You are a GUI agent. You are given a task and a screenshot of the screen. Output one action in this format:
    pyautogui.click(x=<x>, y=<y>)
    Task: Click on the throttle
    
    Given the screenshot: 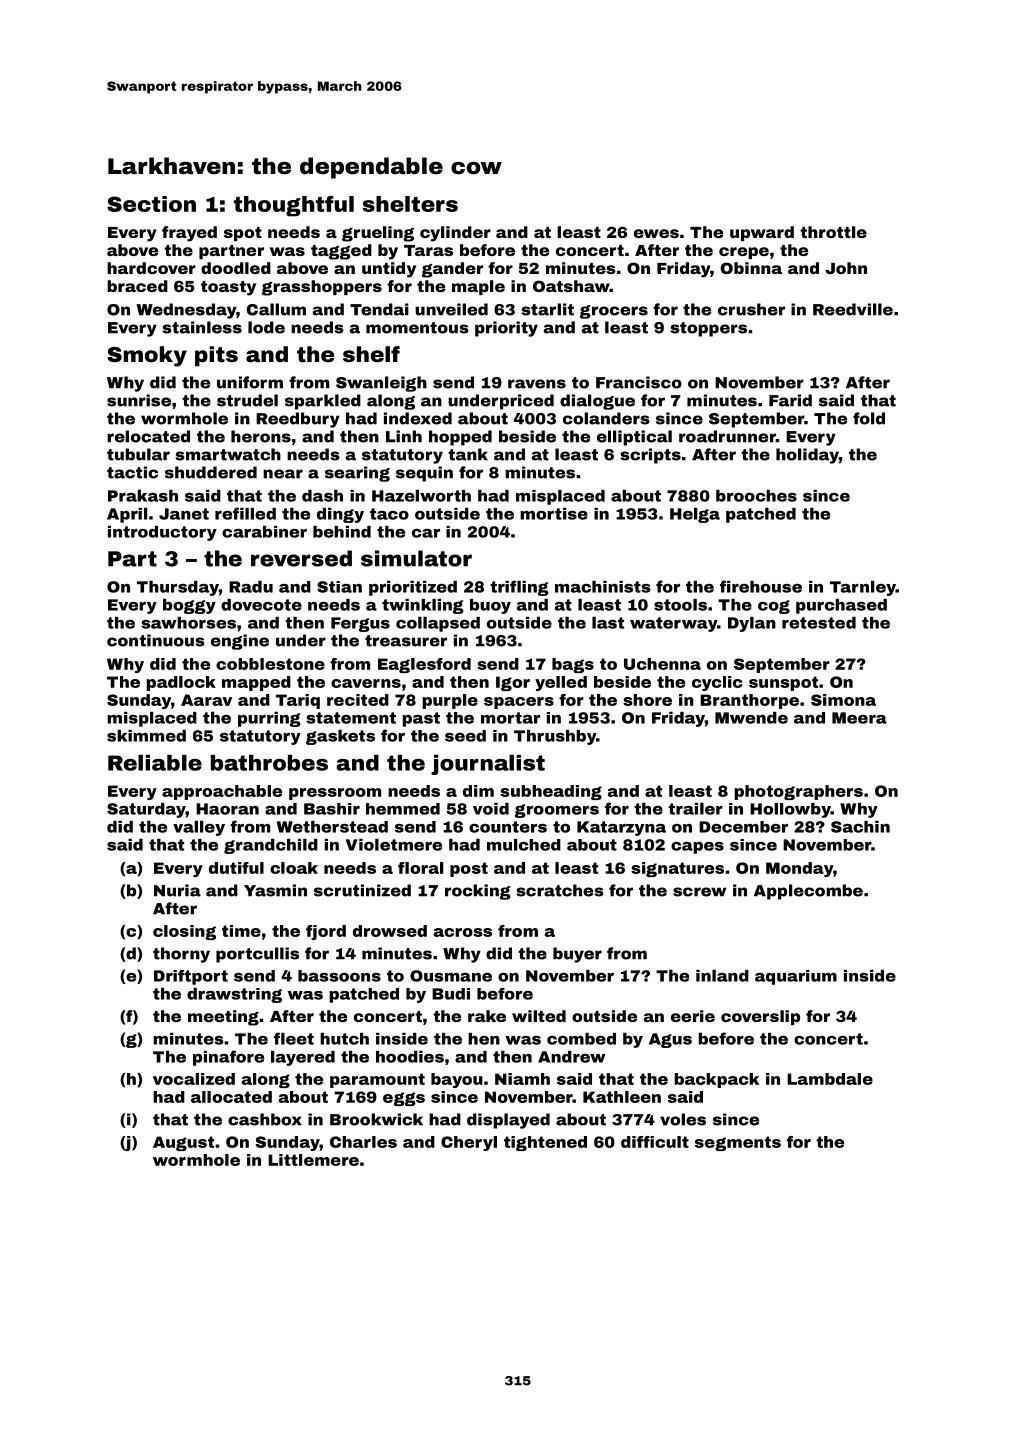 What is the action you would take?
    pyautogui.click(x=833, y=232)
